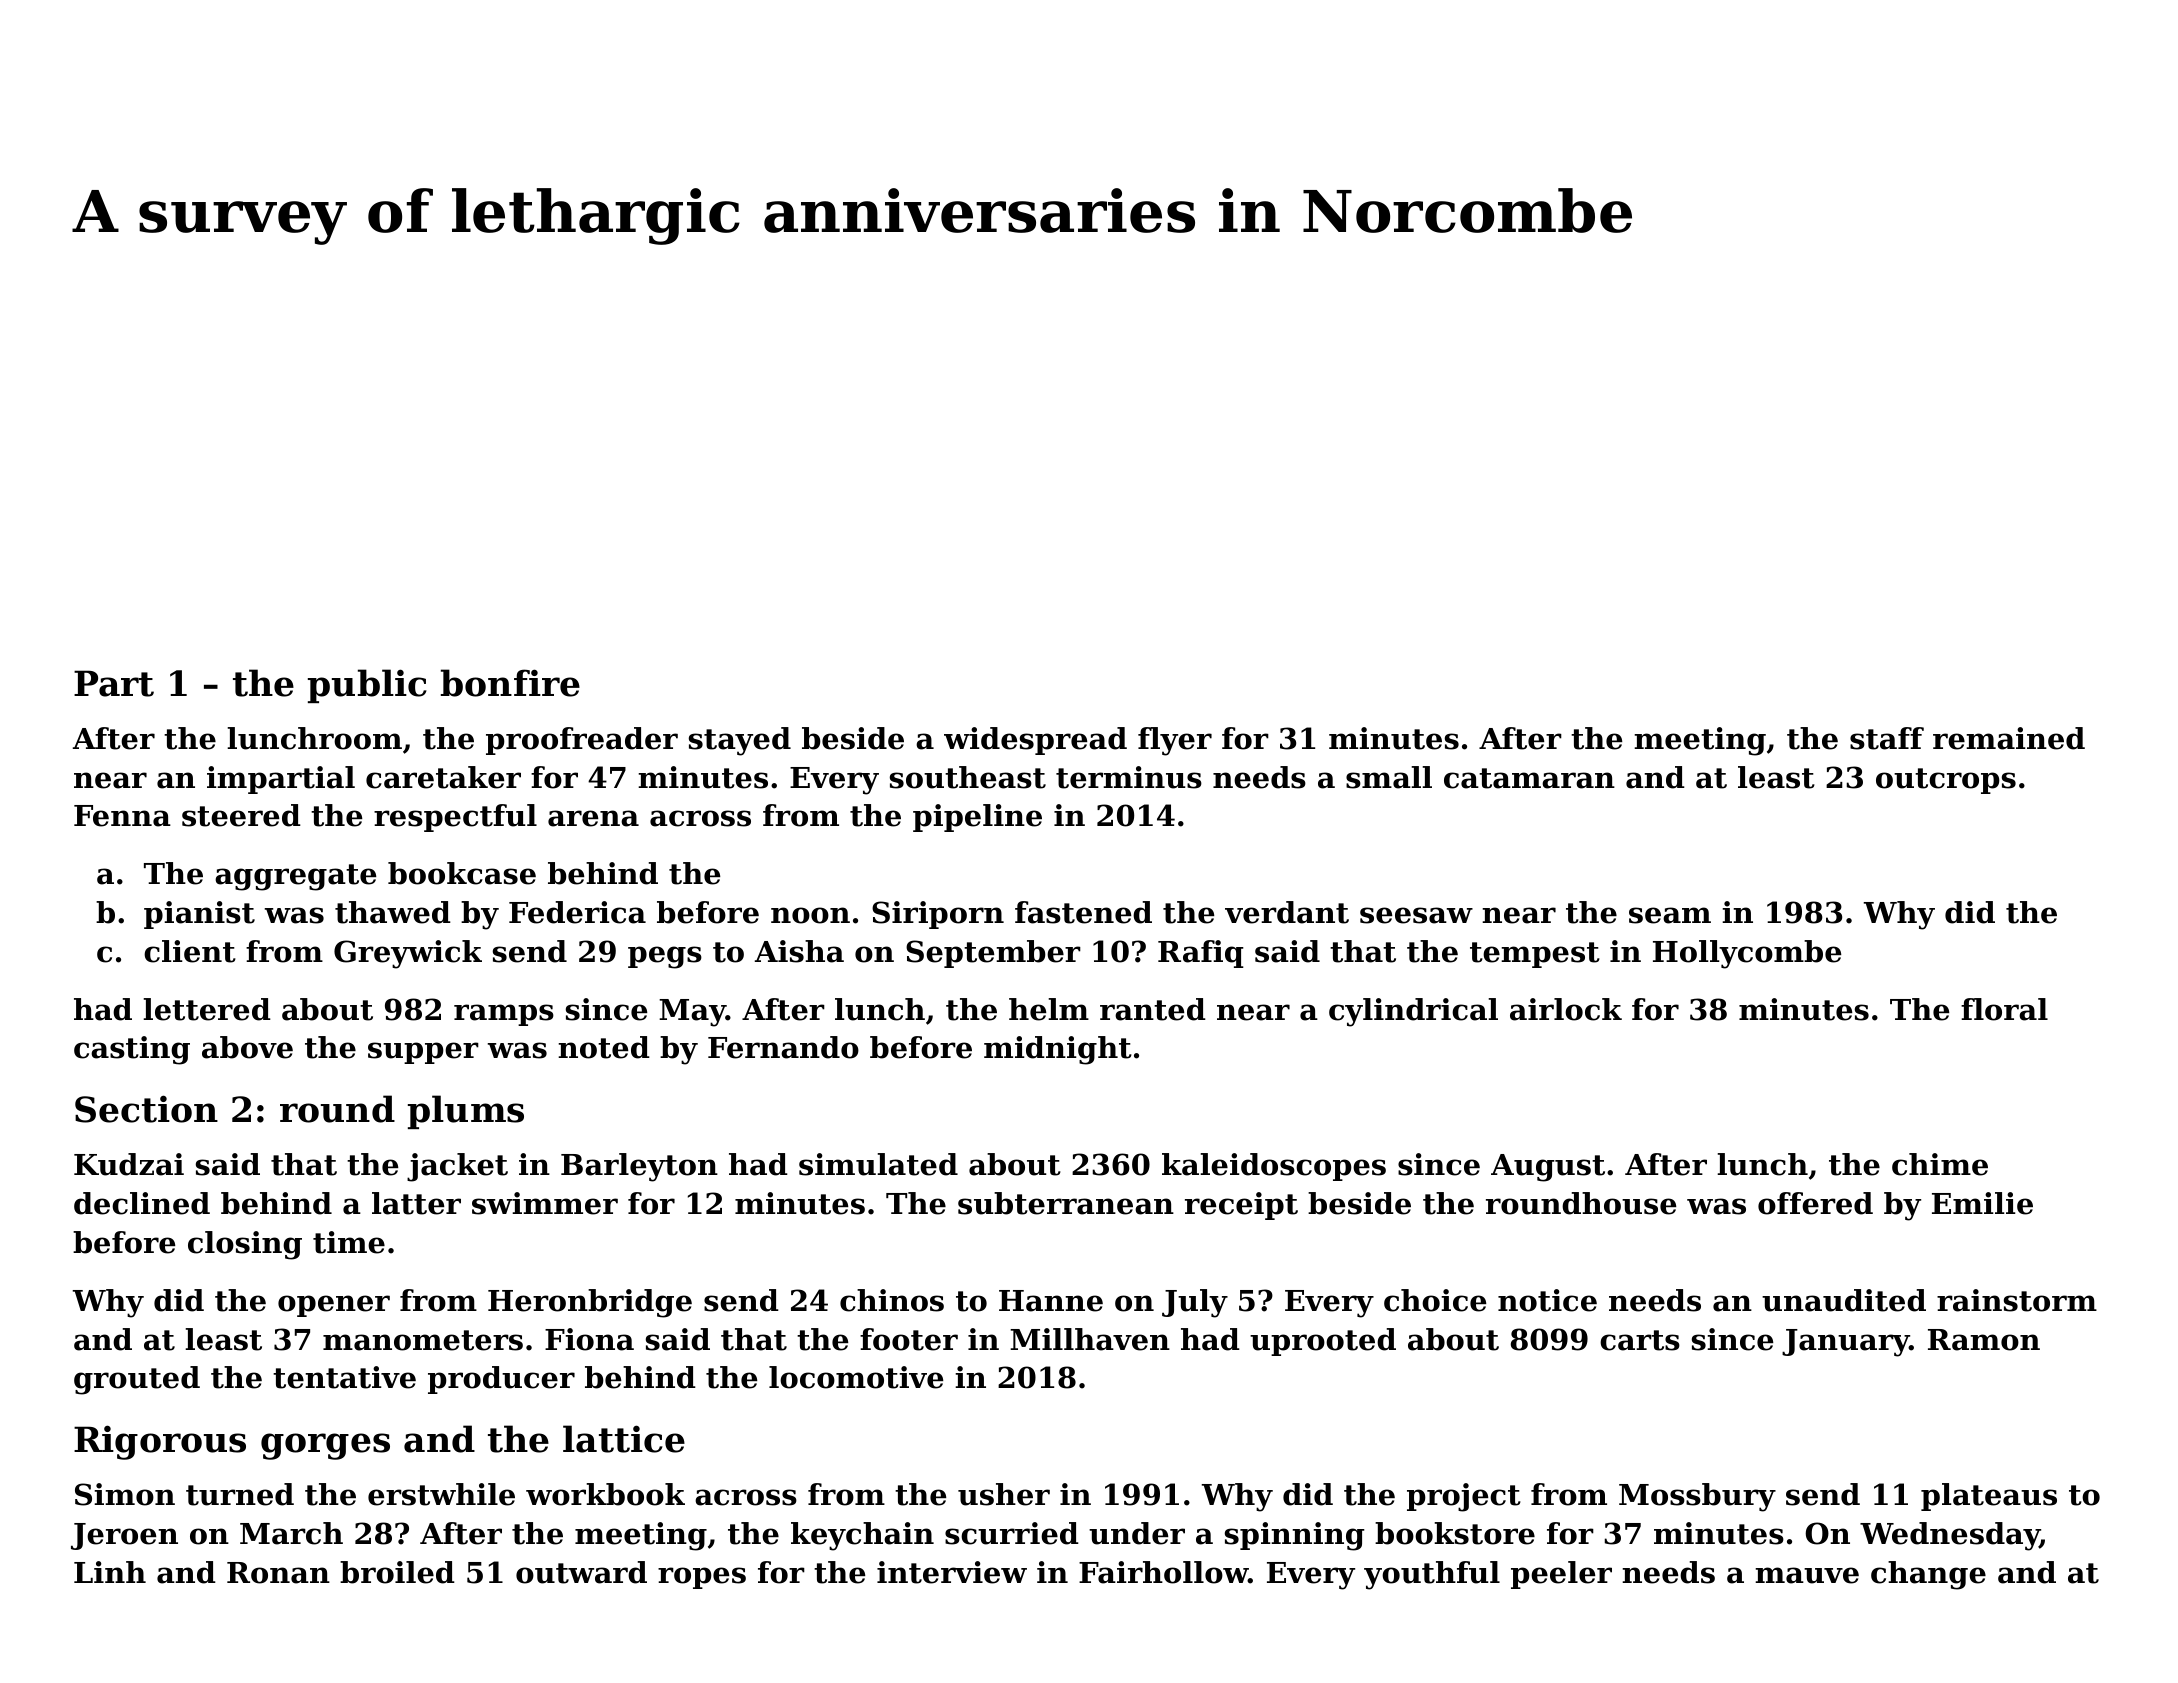 Image resolution: width=2178 pixels, height=1683 pixels. What do you see at coordinates (367, 686) in the screenshot?
I see `public` at bounding box center [367, 686].
